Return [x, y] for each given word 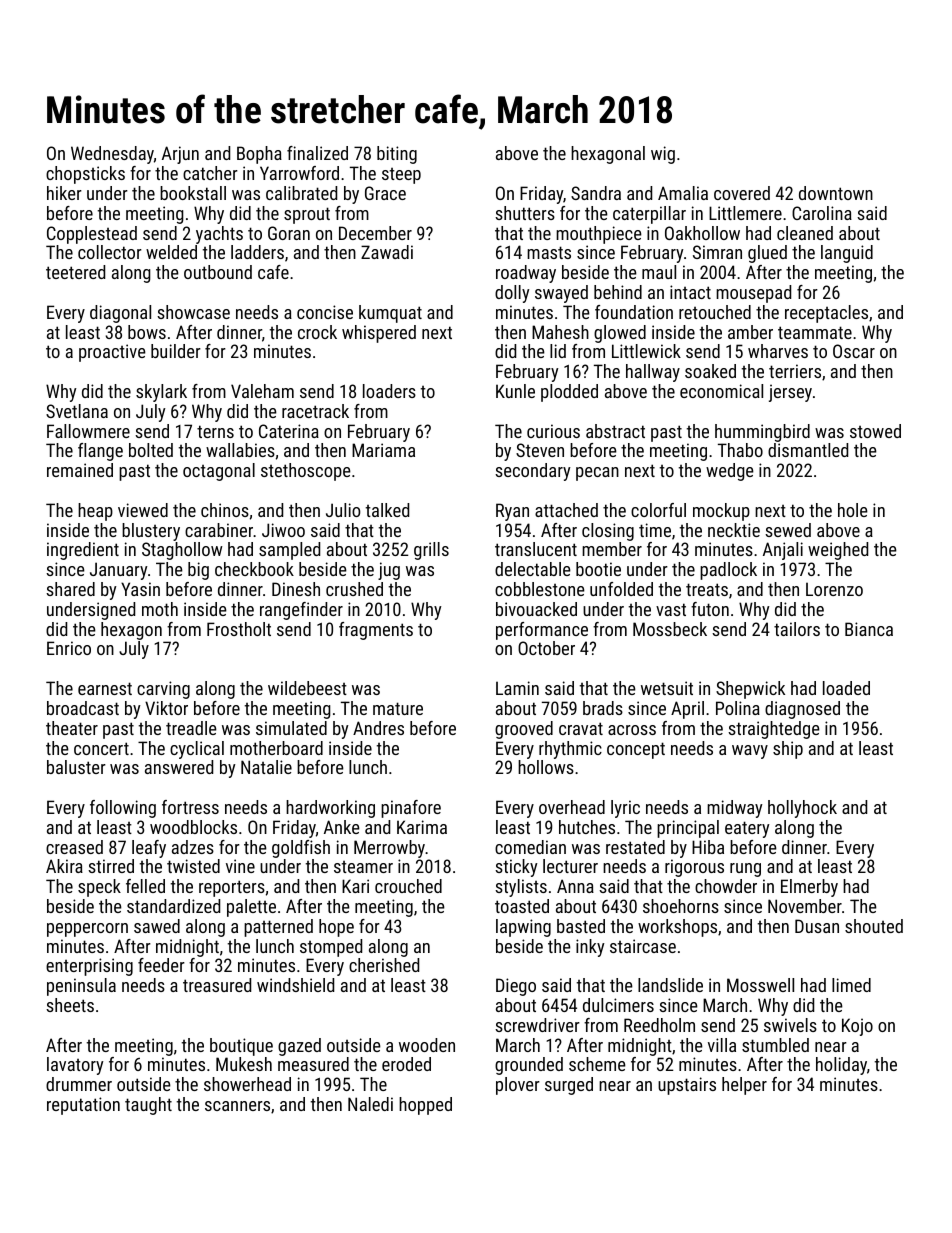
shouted [874, 926]
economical [721, 391]
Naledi [370, 1104]
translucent [536, 549]
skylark [161, 393]
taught [148, 1106]
